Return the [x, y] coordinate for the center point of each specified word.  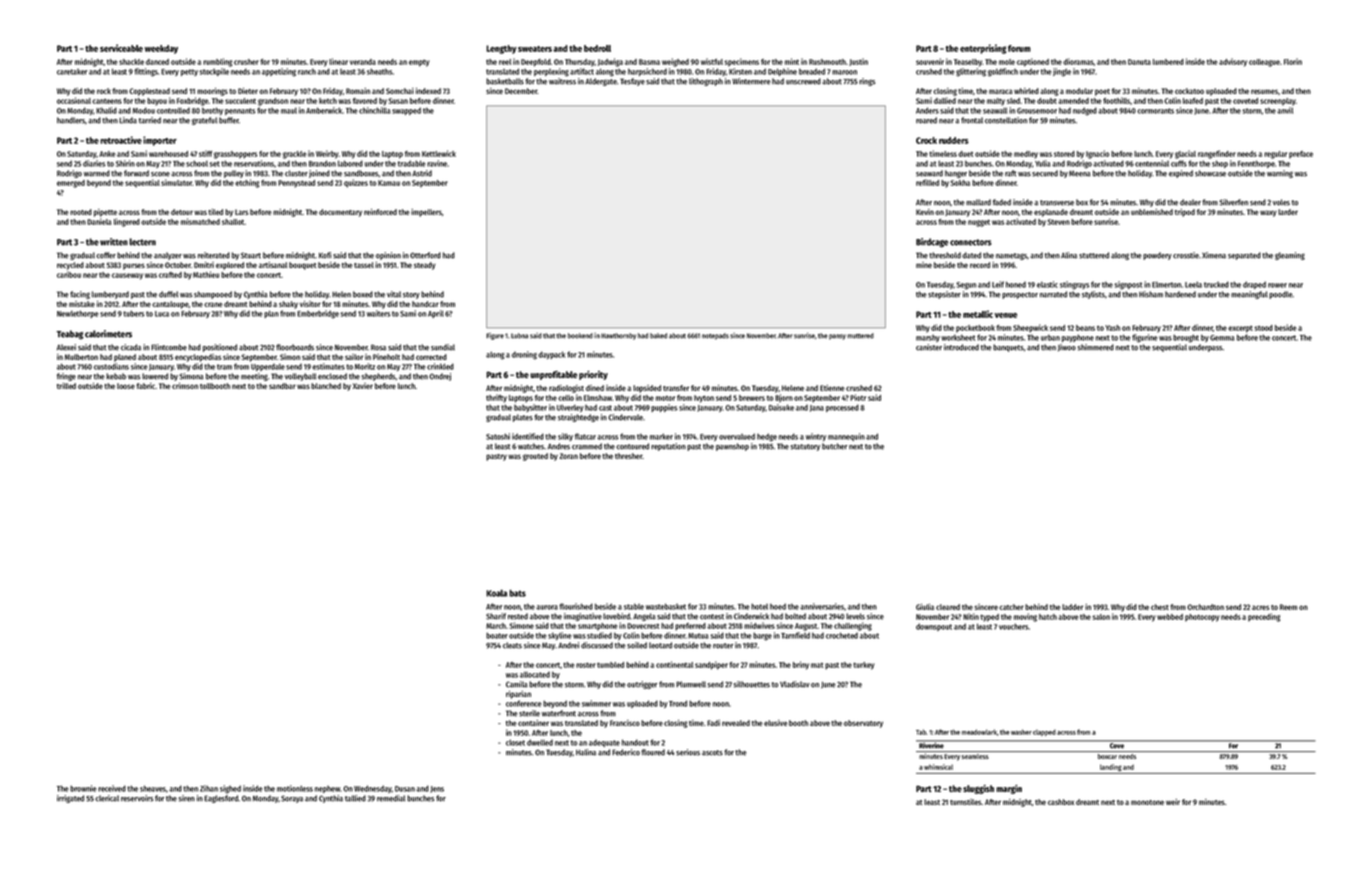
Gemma [1222, 338]
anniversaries [822, 606]
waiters [379, 313]
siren [186, 798]
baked [658, 336]
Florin [1293, 61]
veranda [363, 62]
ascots [712, 753]
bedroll [597, 48]
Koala [496, 593]
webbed [1170, 617]
